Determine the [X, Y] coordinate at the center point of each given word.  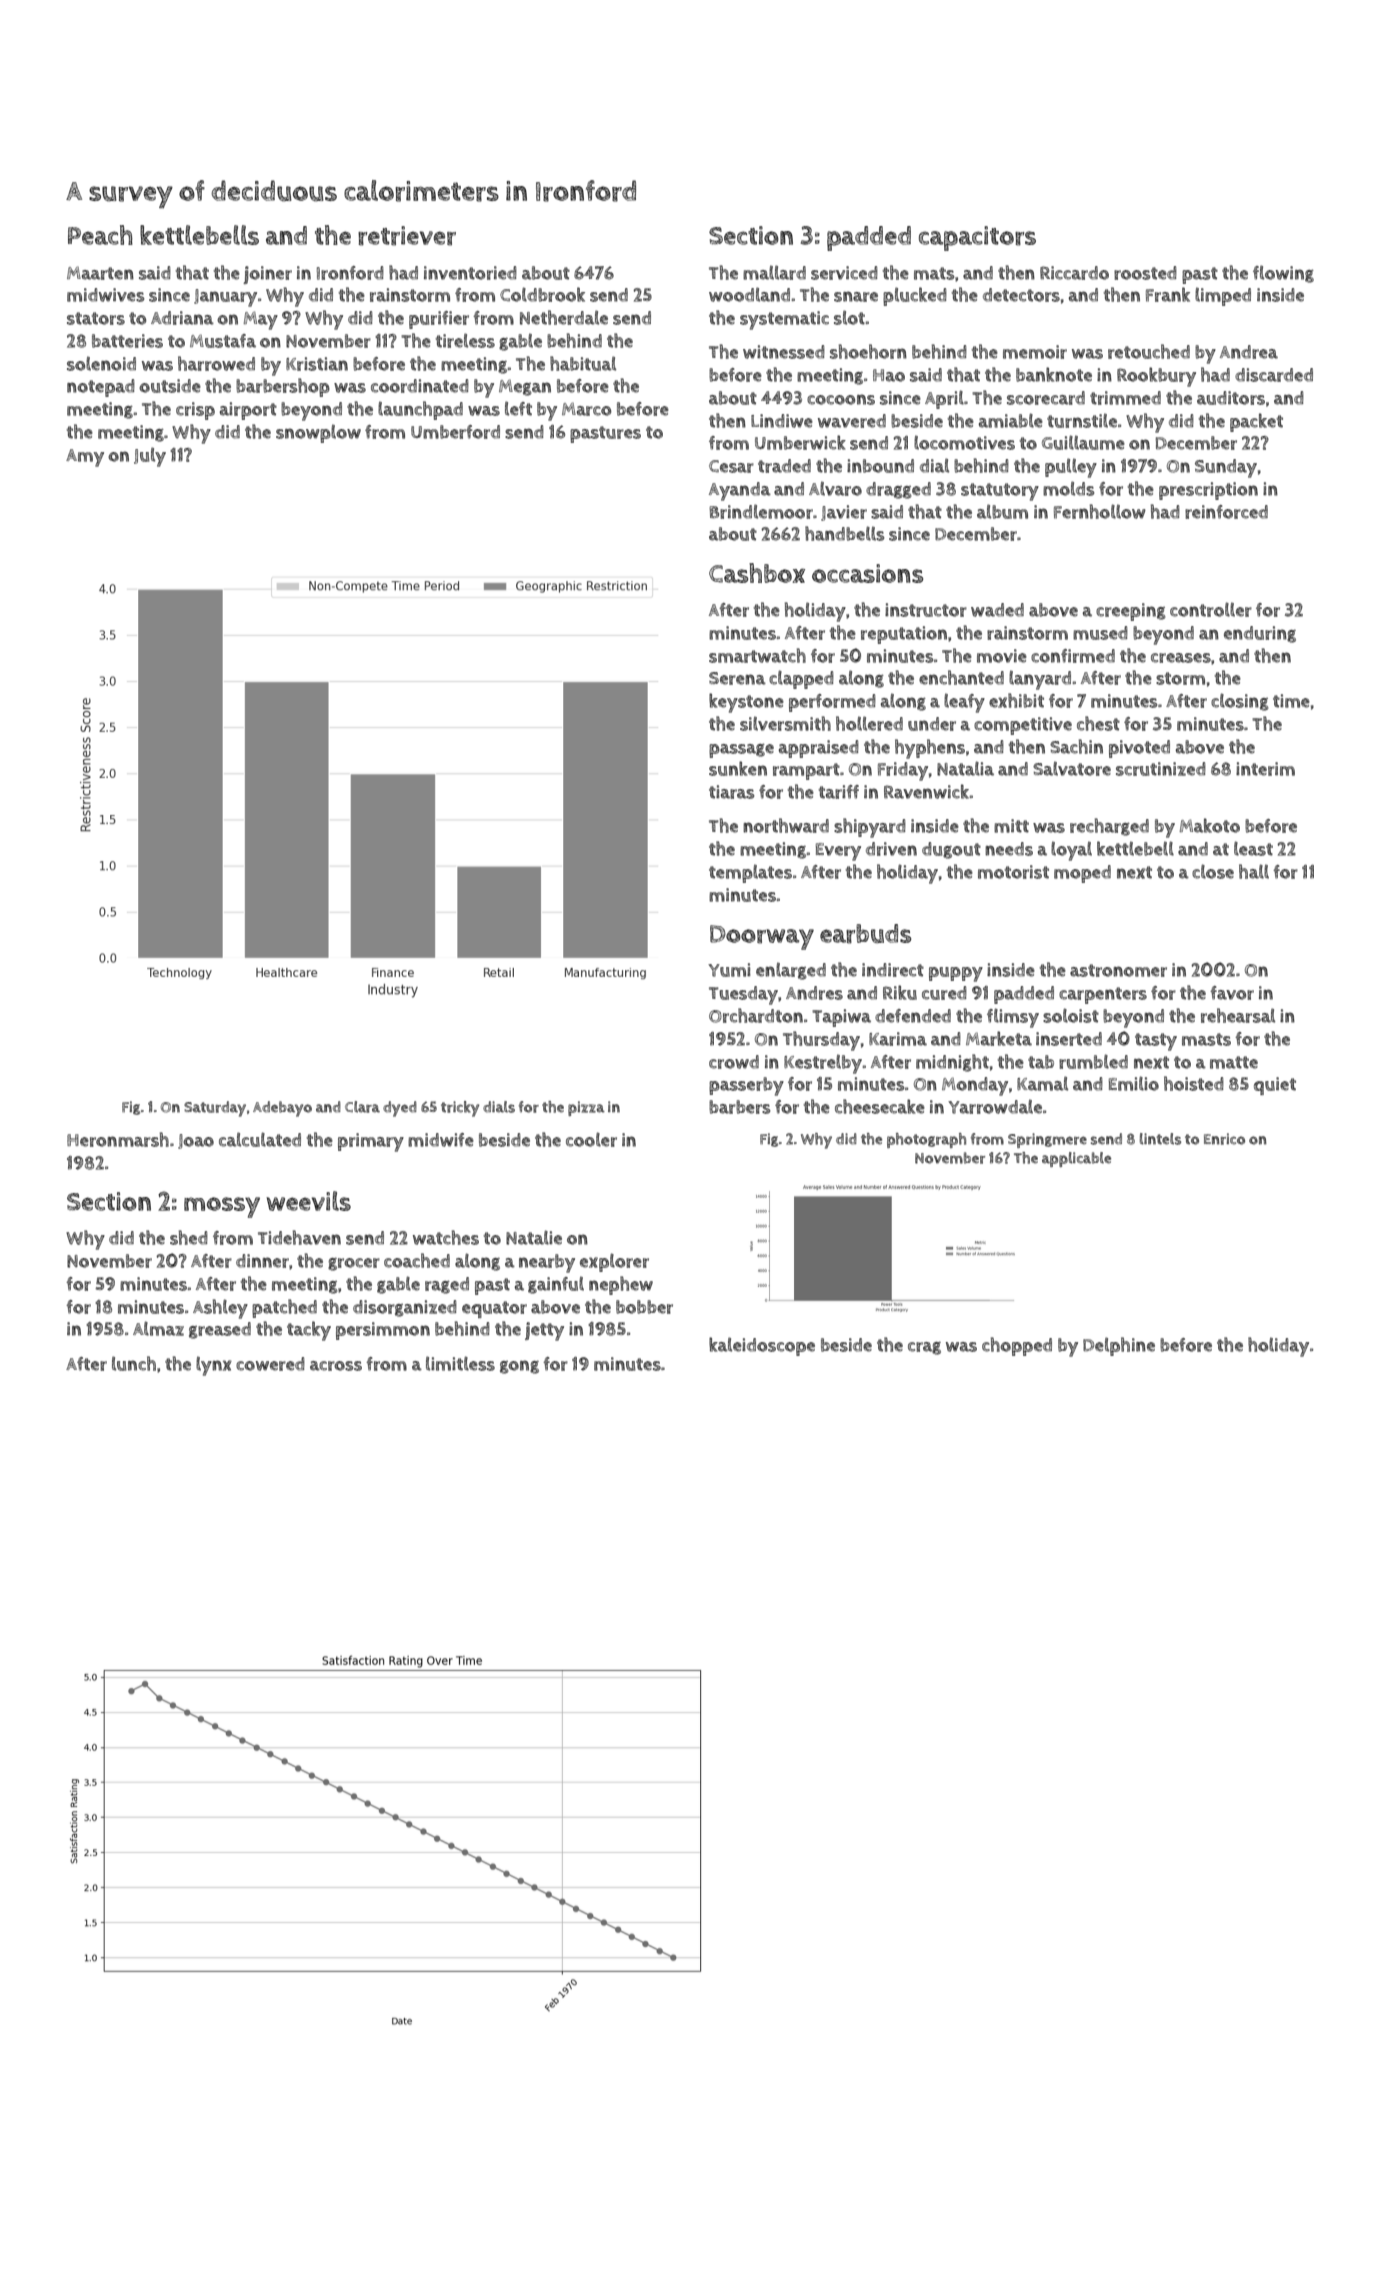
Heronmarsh [118, 1139]
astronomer [1118, 970]
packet [1256, 422]
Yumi [729, 970]
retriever [407, 236]
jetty [544, 1331]
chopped [1017, 1346]
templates [750, 873]
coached [417, 1260]
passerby [746, 1086]
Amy [85, 458]
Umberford [455, 432]
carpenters [1103, 995]
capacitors [977, 238]
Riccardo [1074, 273]
